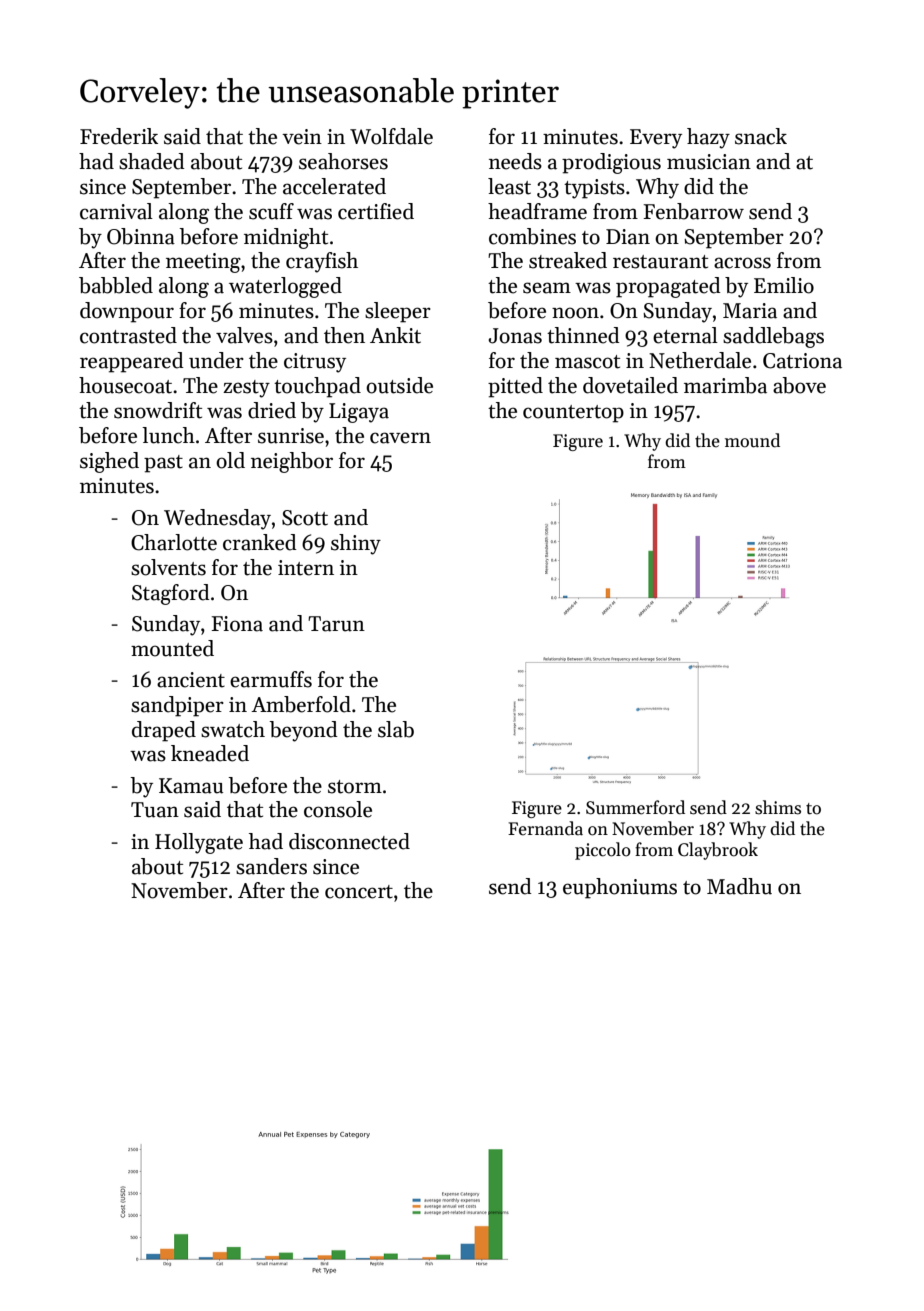  Describe the element at coordinates (233, 729) in the document. I see `swatch` at that location.
